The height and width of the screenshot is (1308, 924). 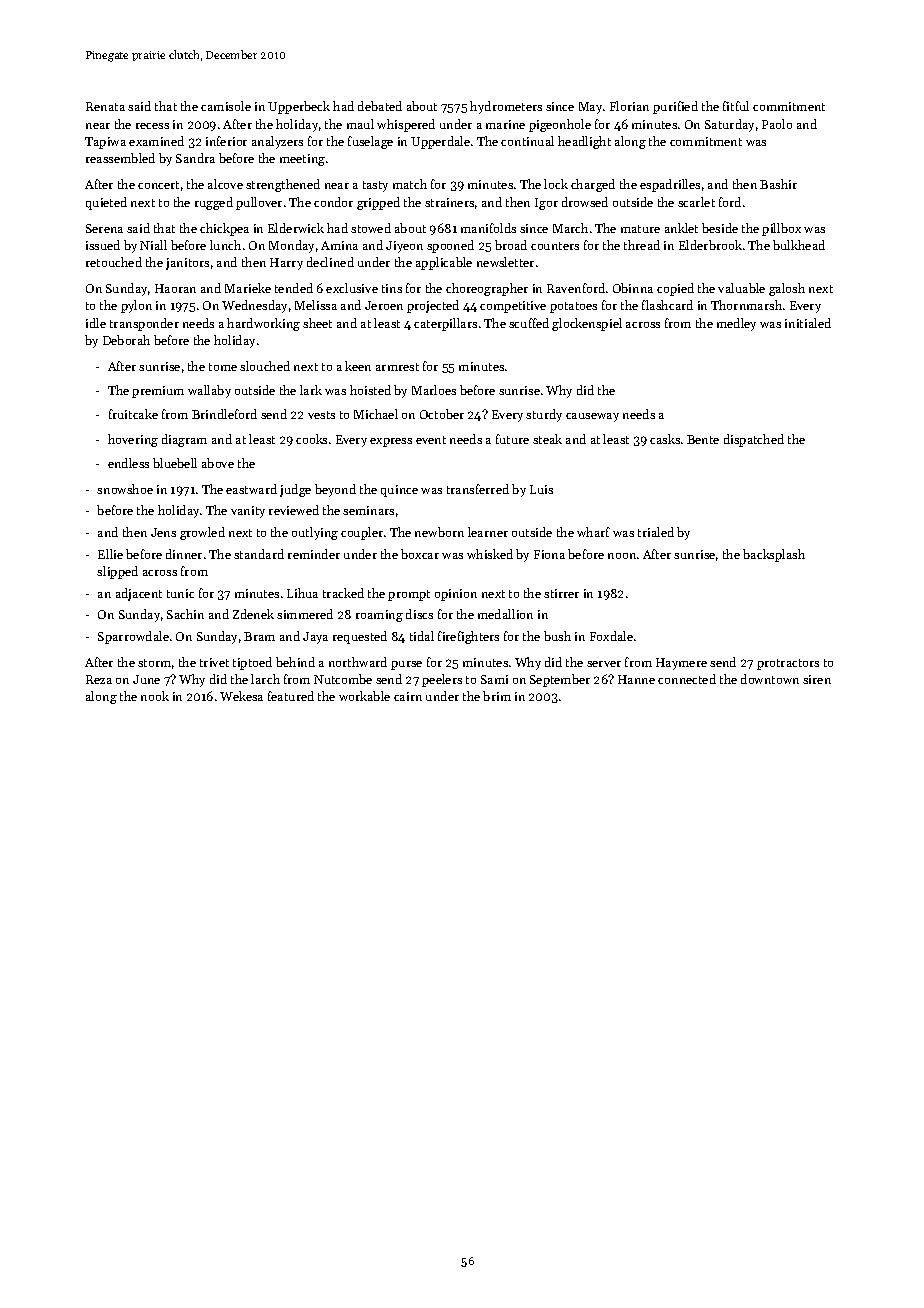 I want to click on Renata, so click(x=105, y=106).
